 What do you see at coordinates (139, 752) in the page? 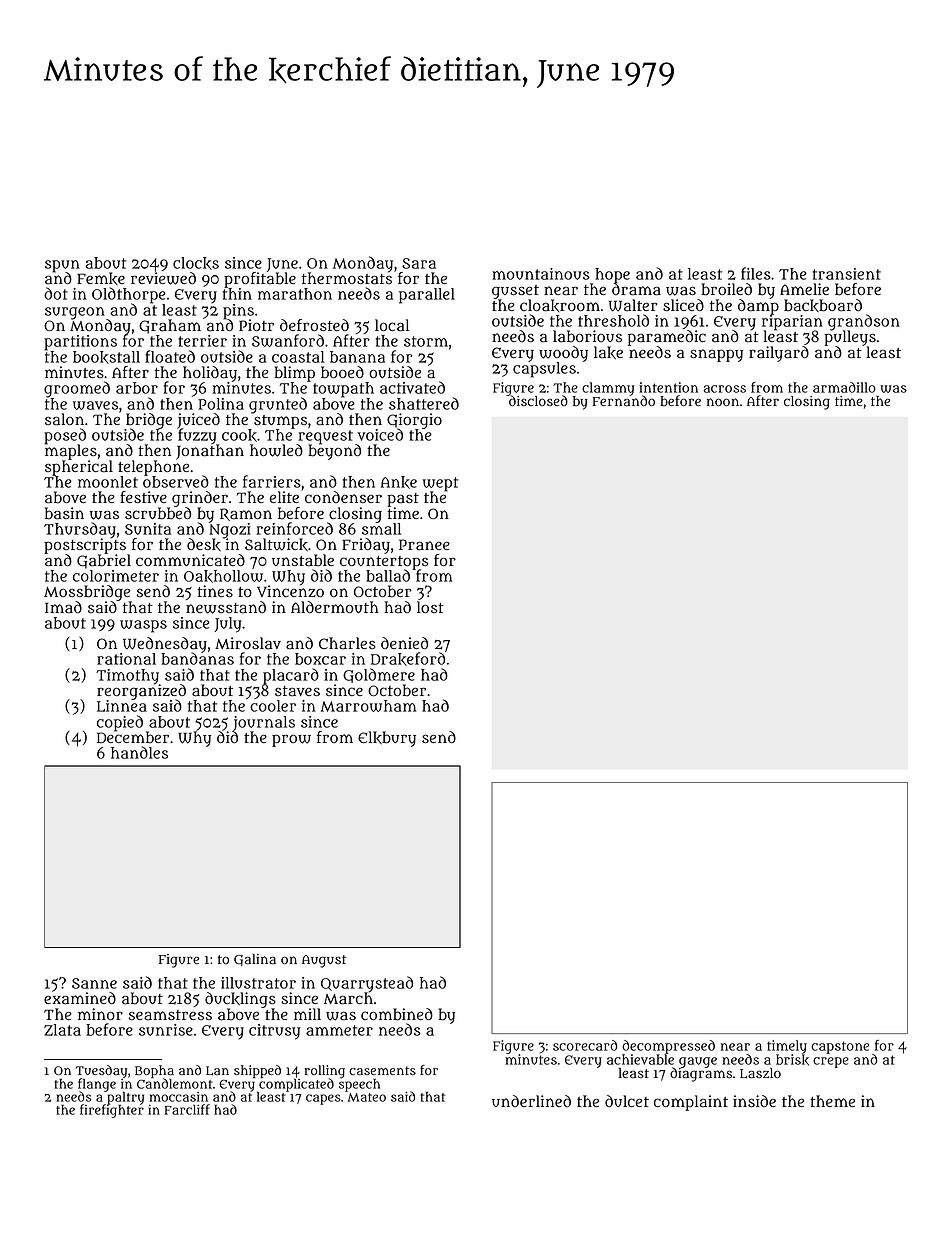
I see `handles` at bounding box center [139, 752].
